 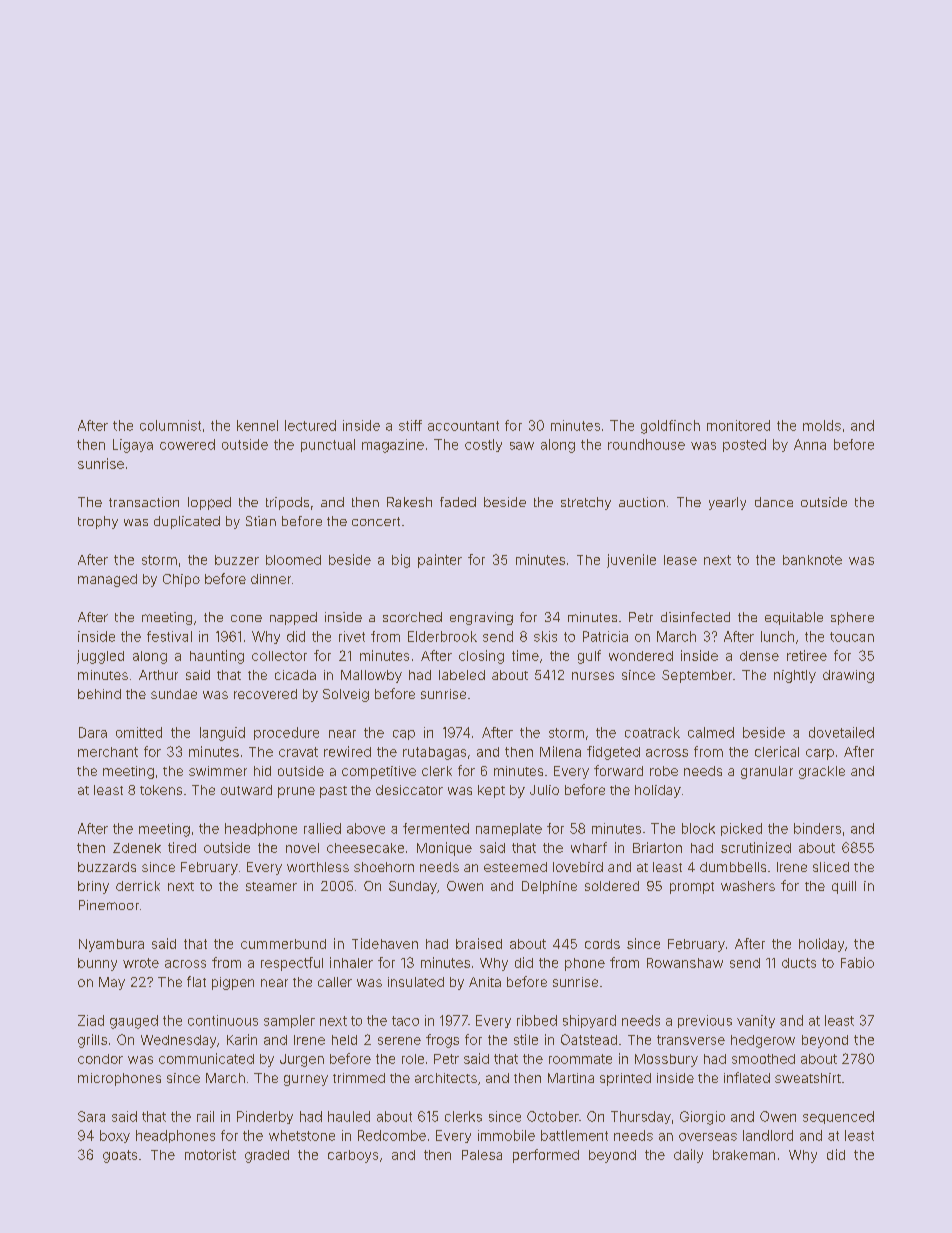 I want to click on accountant, so click(x=463, y=426).
